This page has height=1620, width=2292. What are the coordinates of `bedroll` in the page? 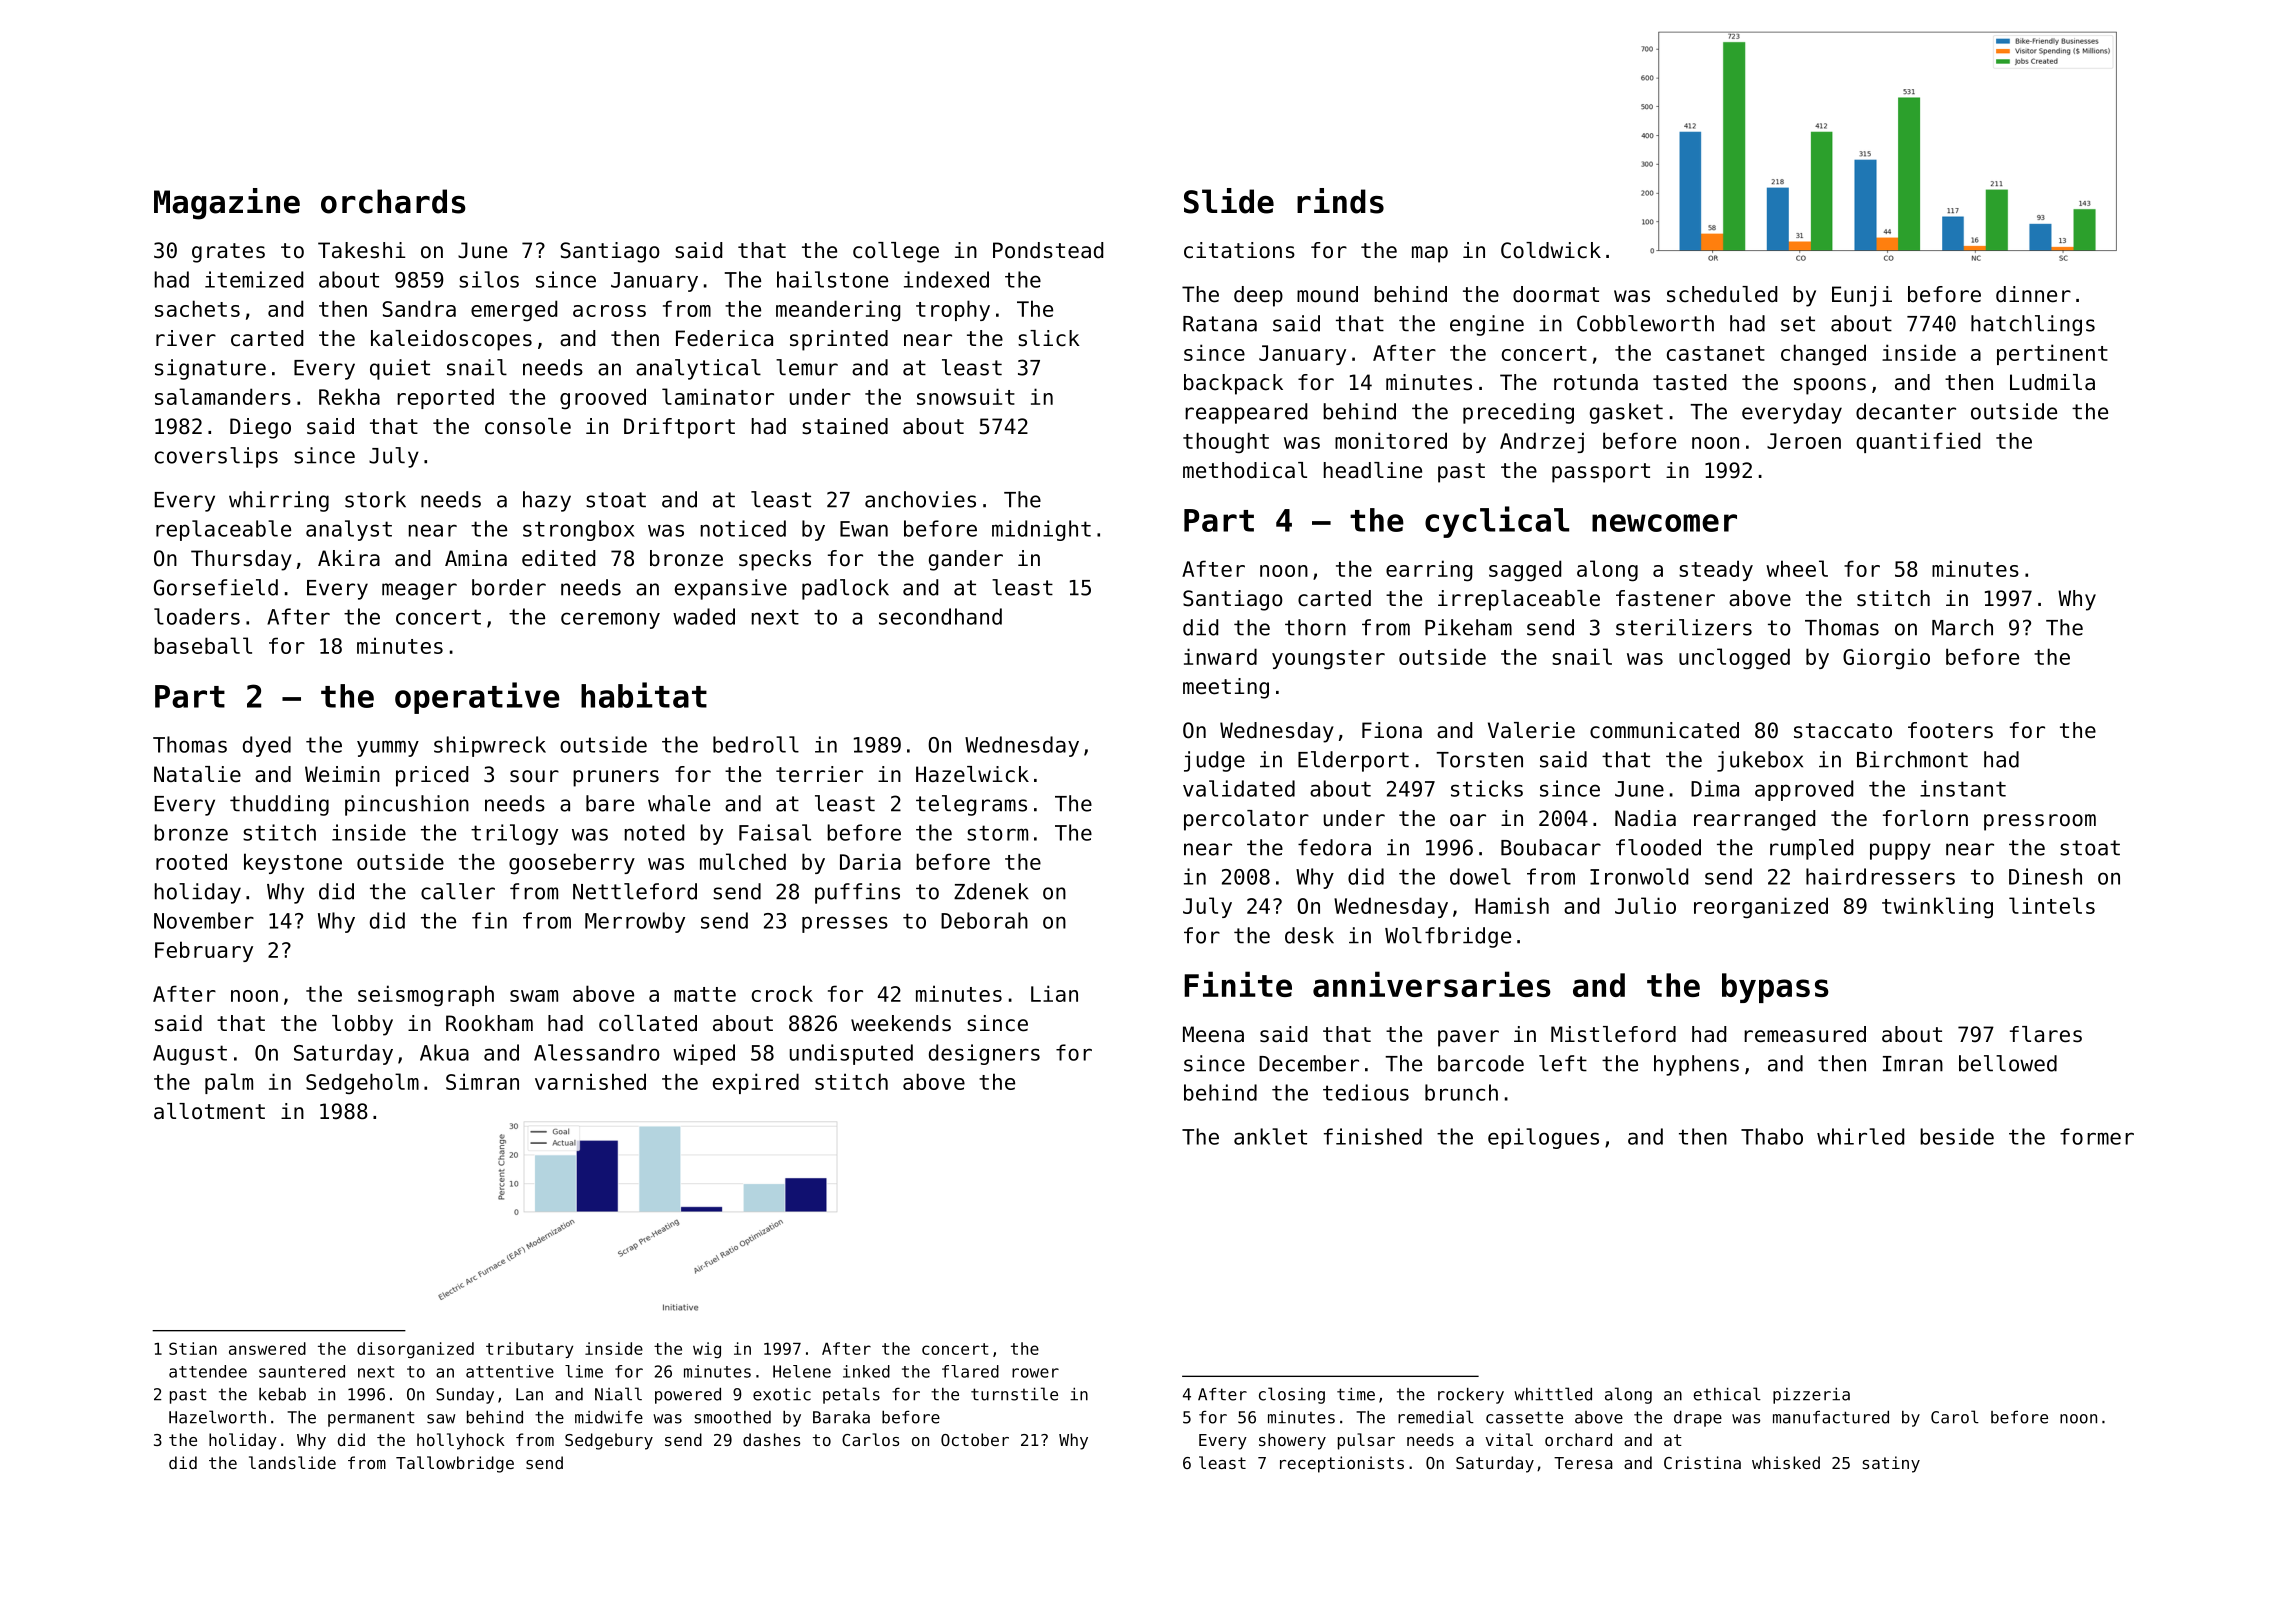 It's located at (756, 744).
